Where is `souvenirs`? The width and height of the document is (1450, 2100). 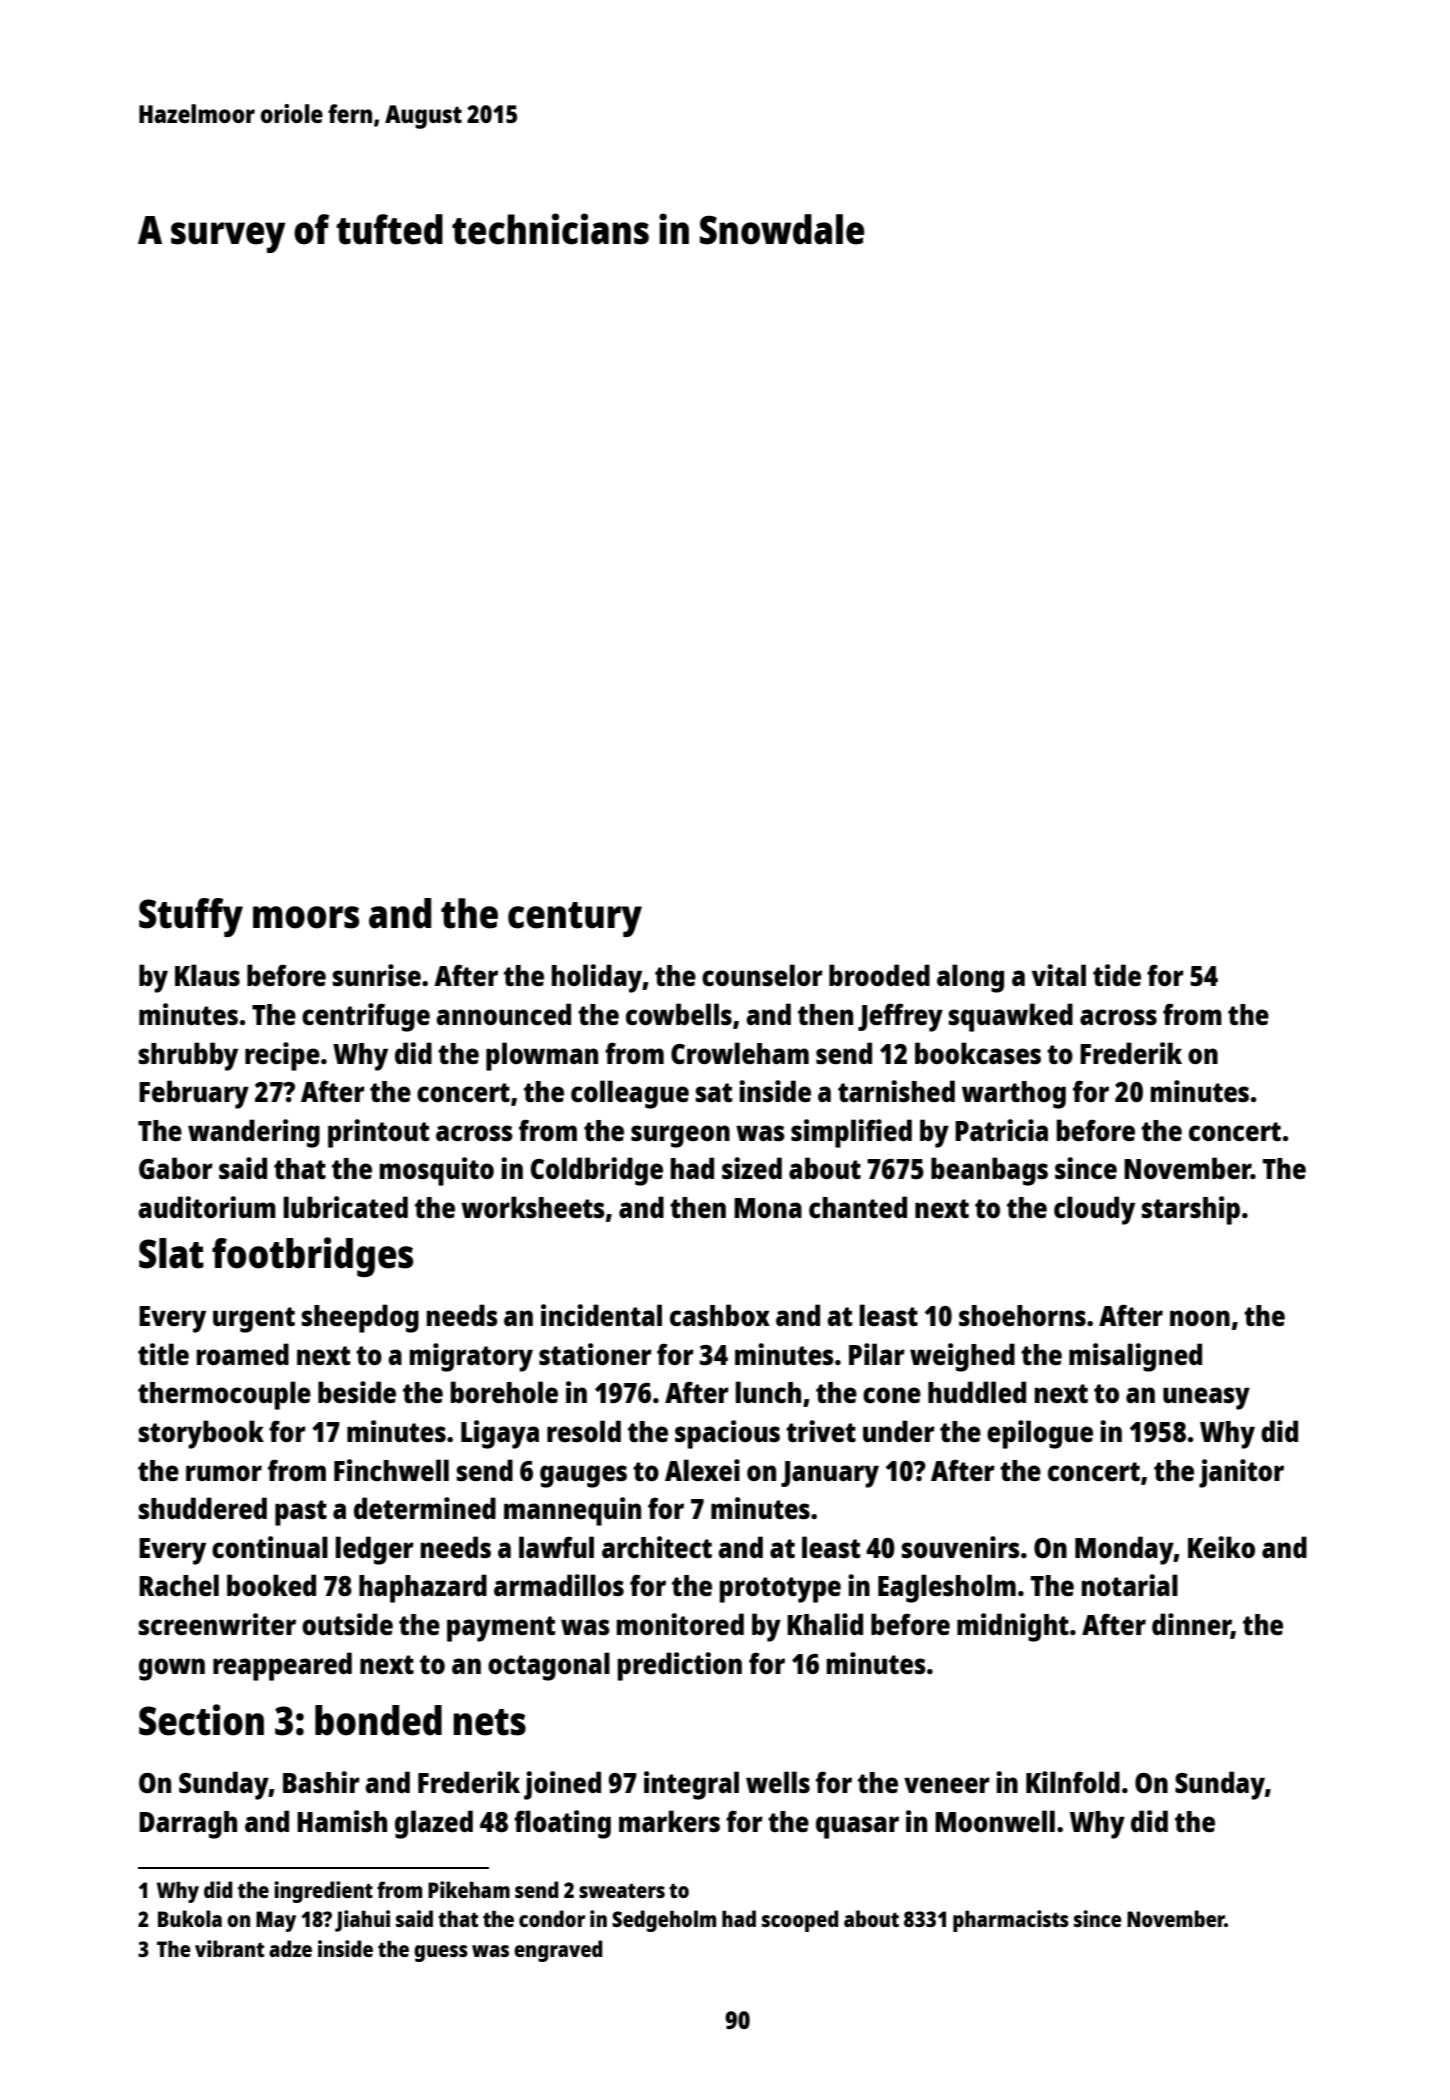
souvenirs is located at coordinates (961, 1547).
